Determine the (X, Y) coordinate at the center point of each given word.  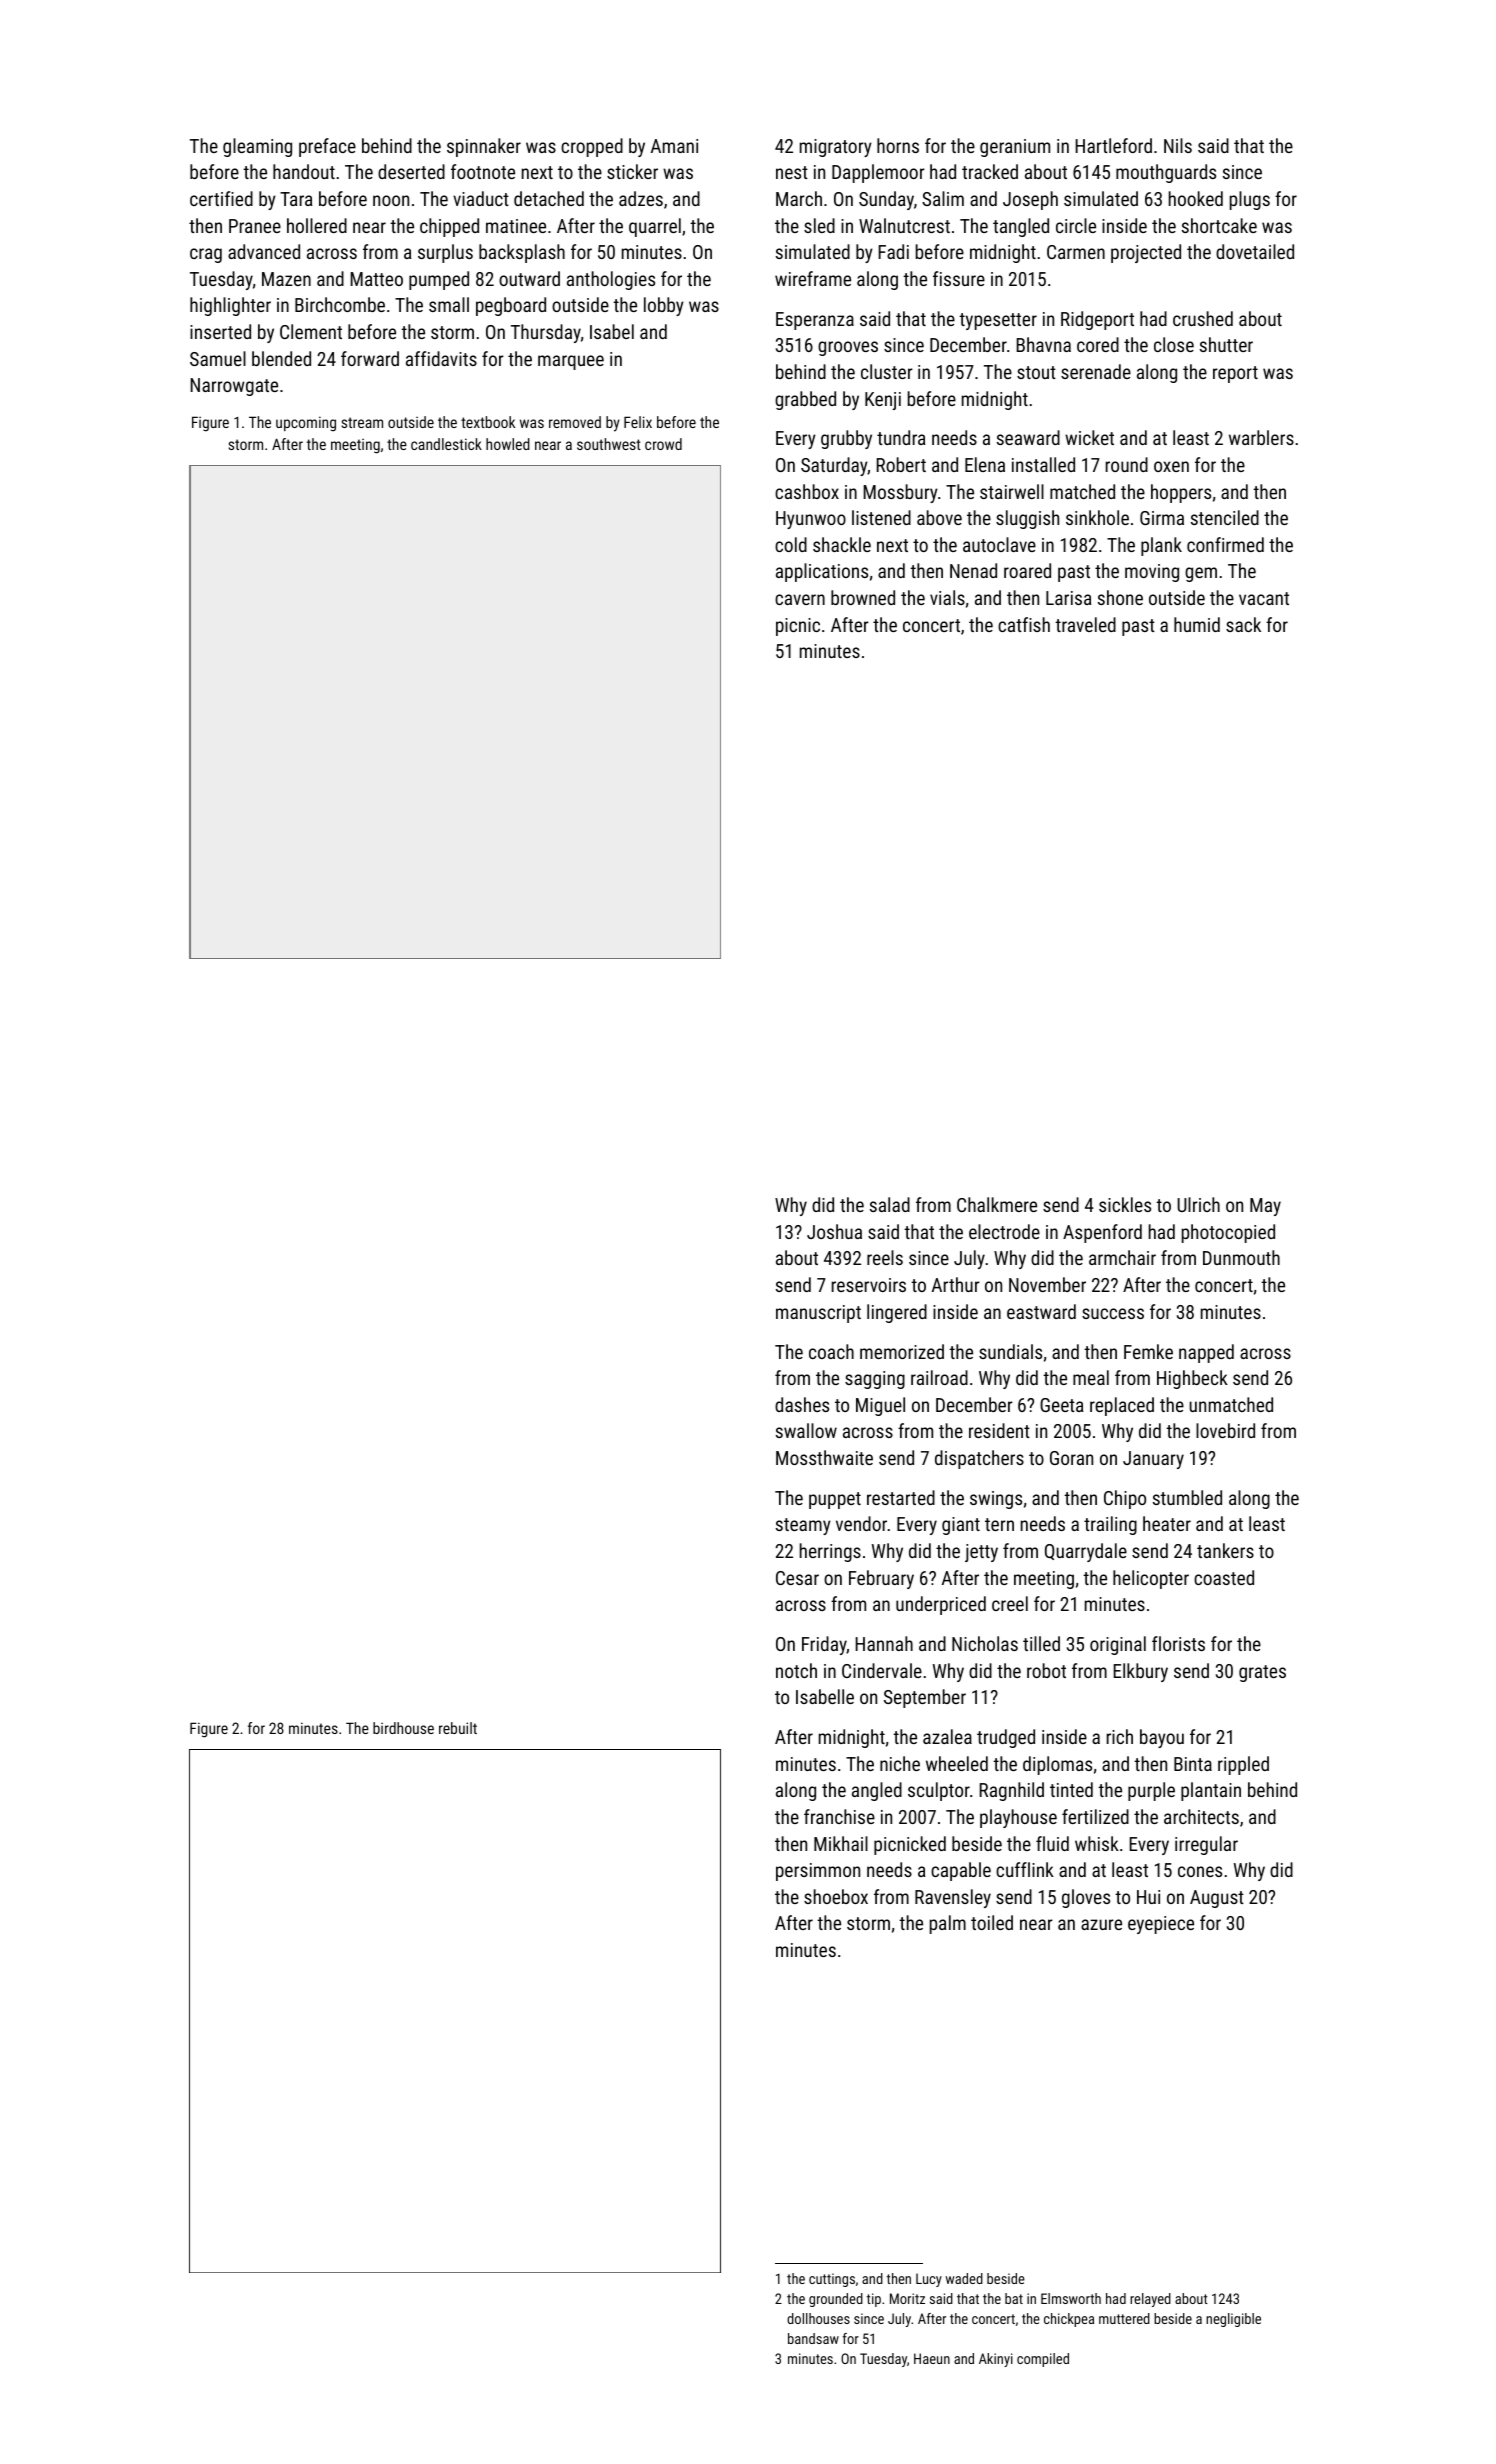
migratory (836, 148)
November (1047, 1284)
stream (362, 422)
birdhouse (403, 1728)
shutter (1226, 344)
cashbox (807, 491)
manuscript (818, 1314)
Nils (1178, 145)
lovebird (1225, 1430)
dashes (802, 1404)
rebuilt (458, 1728)
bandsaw (813, 2338)
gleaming (257, 147)
